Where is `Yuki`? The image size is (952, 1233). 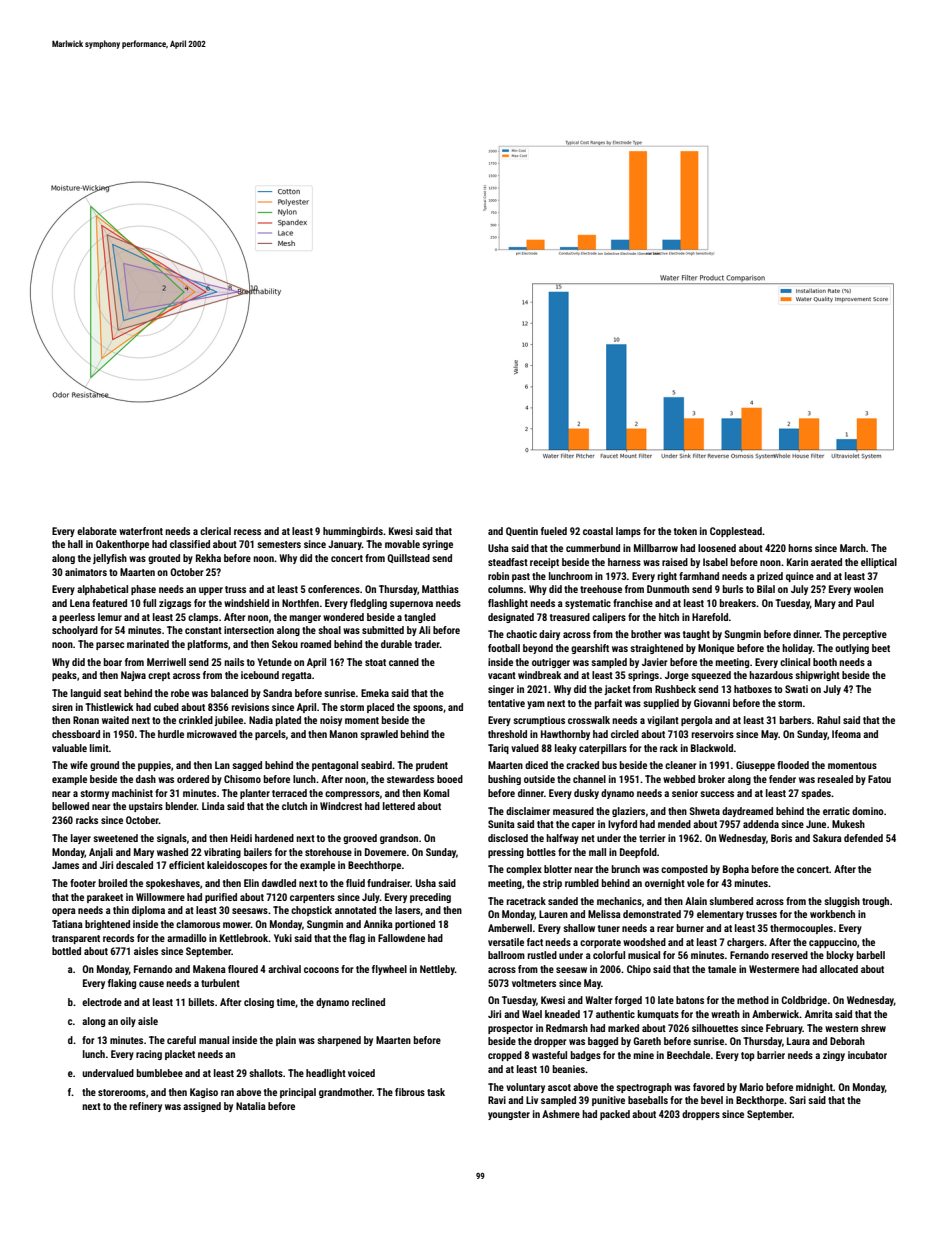 Yuki is located at coordinates (283, 938).
